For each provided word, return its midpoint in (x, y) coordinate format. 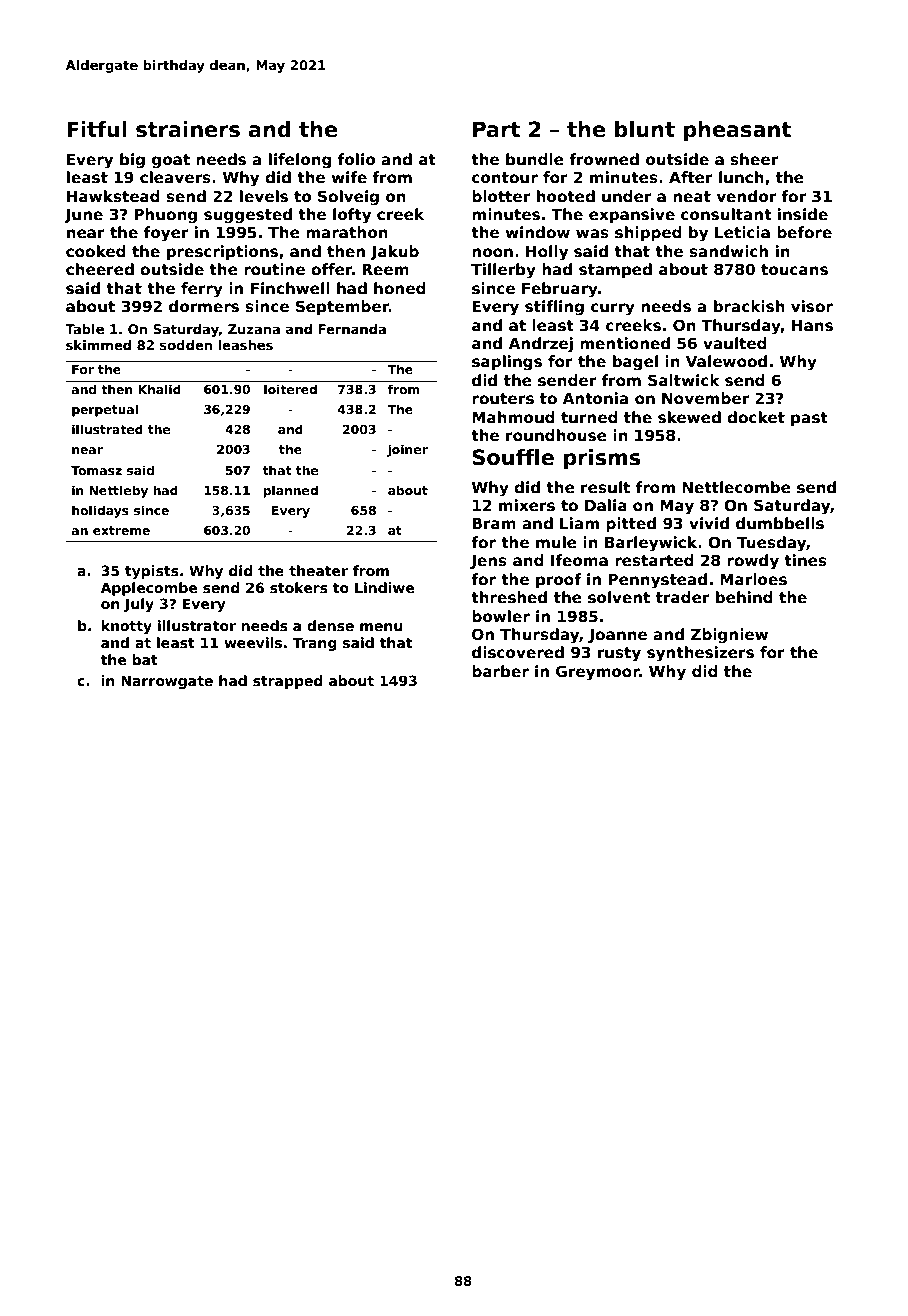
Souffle (513, 457)
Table (84, 329)
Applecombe (149, 589)
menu (381, 627)
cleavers (175, 177)
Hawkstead (113, 196)
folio (356, 159)
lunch (741, 177)
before (804, 232)
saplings (507, 363)
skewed (689, 417)
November (705, 398)
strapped (288, 682)
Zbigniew (729, 636)
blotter (501, 196)
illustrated (107, 429)
